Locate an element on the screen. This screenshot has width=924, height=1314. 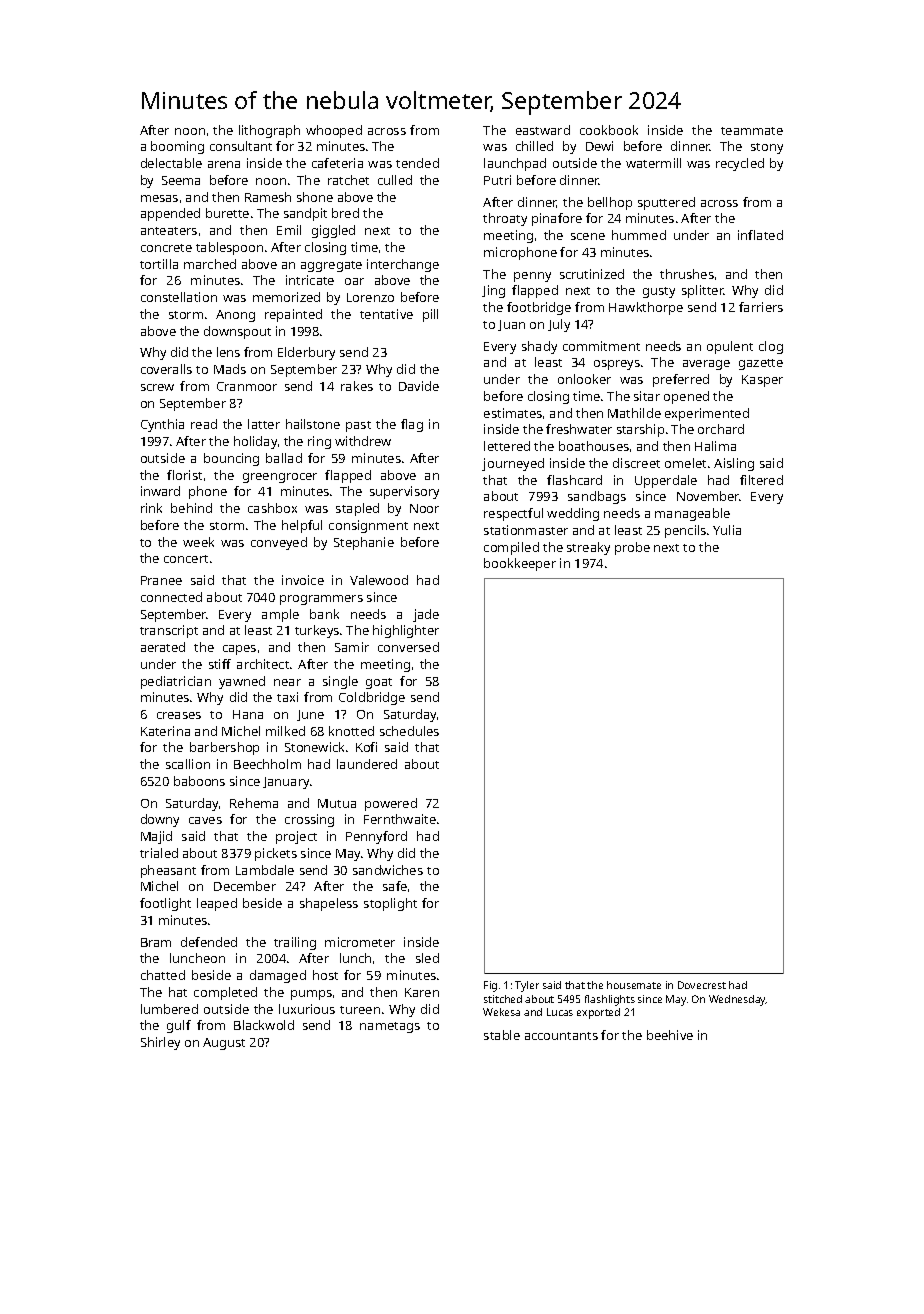
Ramesh is located at coordinates (268, 197).
